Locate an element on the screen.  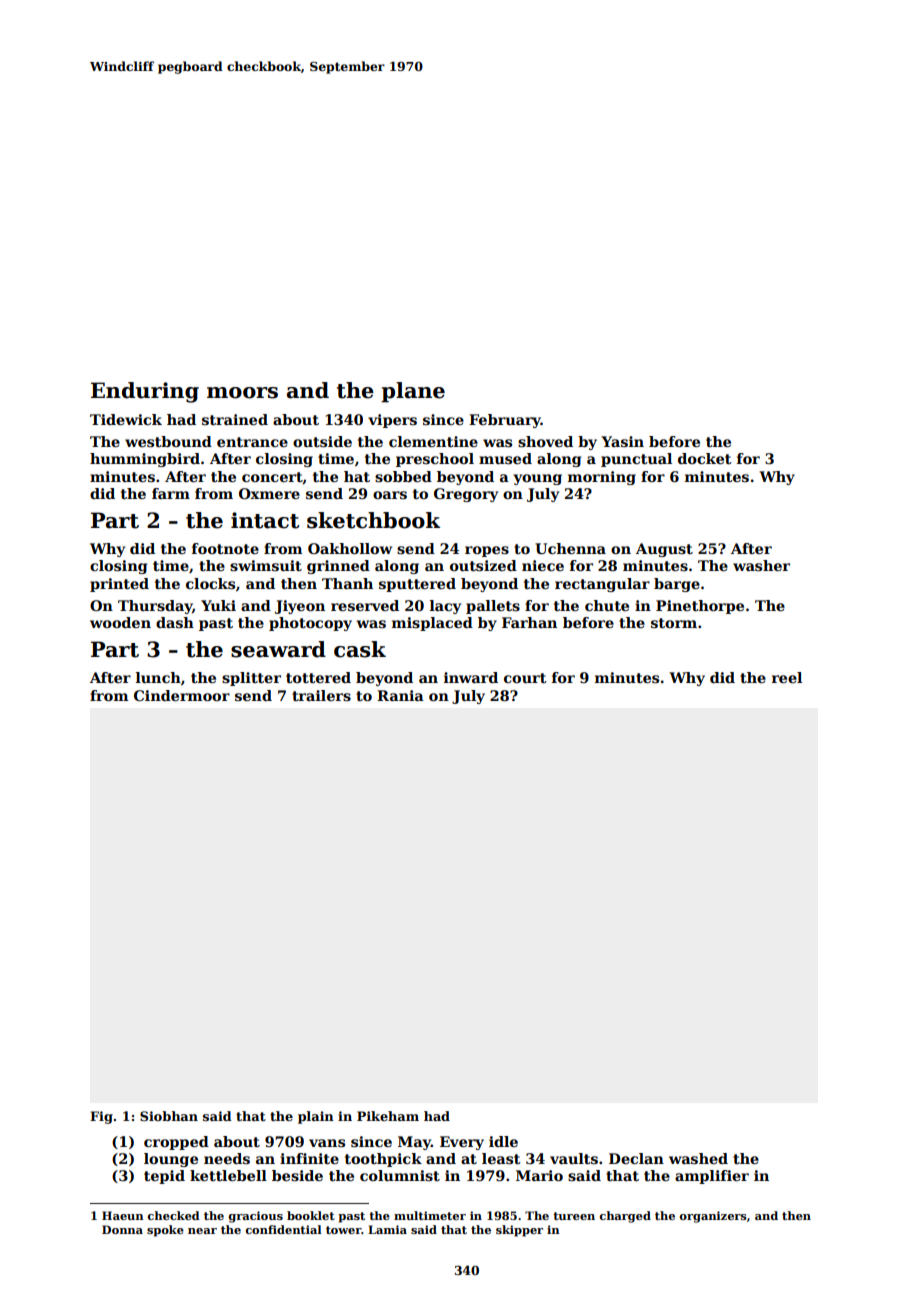
Declan is located at coordinates (636, 1158).
